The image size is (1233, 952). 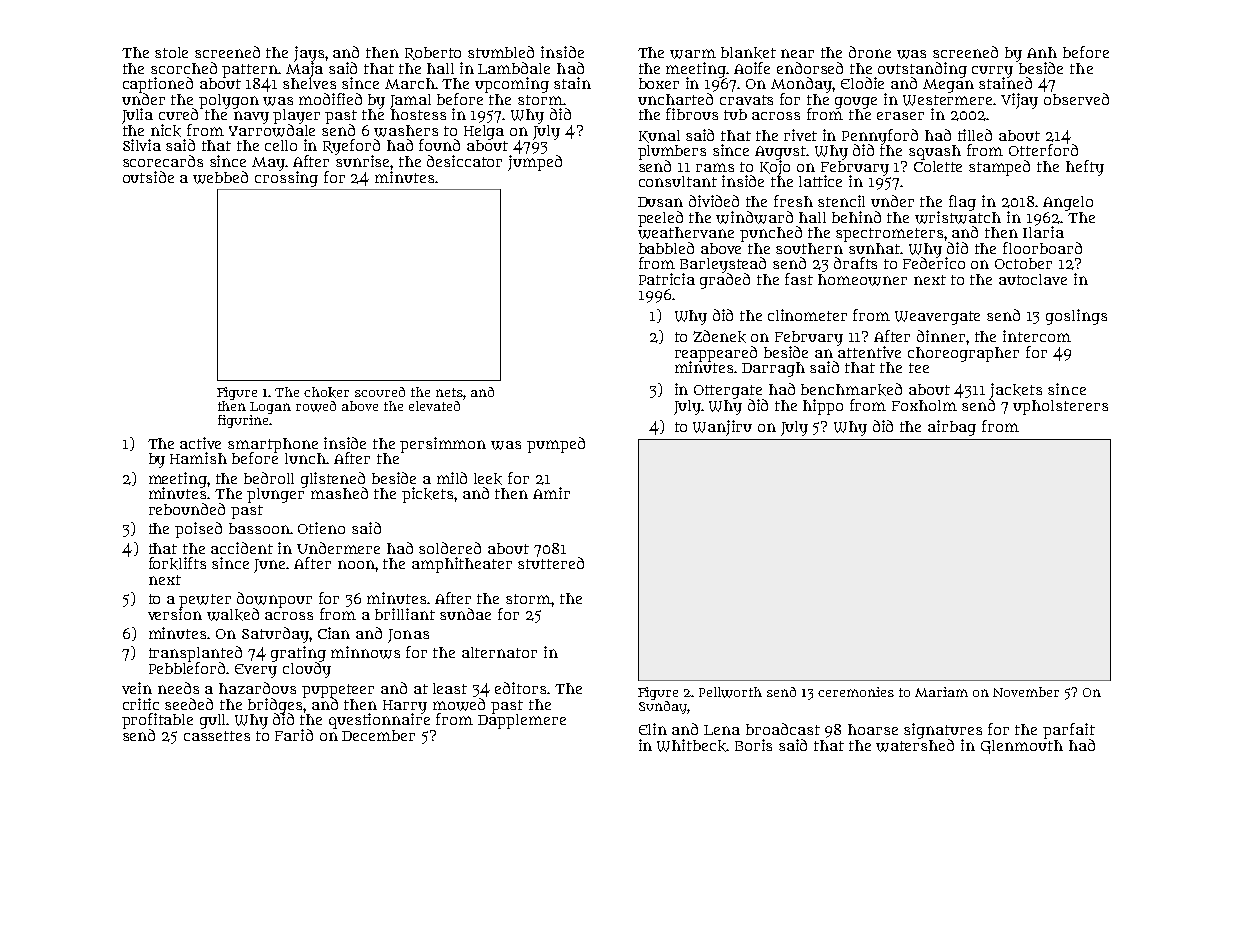 I want to click on clinometer, so click(x=807, y=315).
